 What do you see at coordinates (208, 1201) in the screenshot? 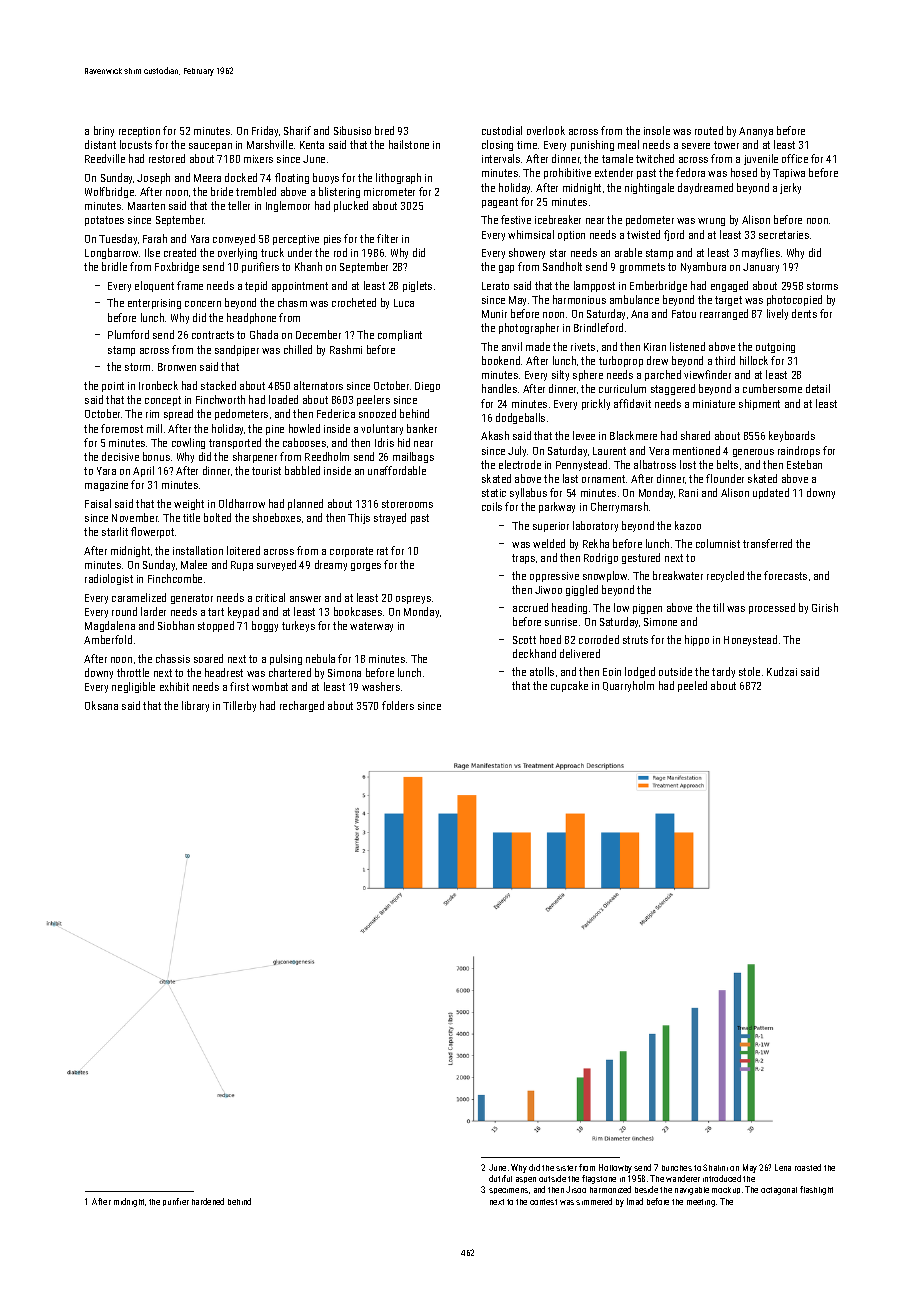
I see `hardened` at bounding box center [208, 1201].
